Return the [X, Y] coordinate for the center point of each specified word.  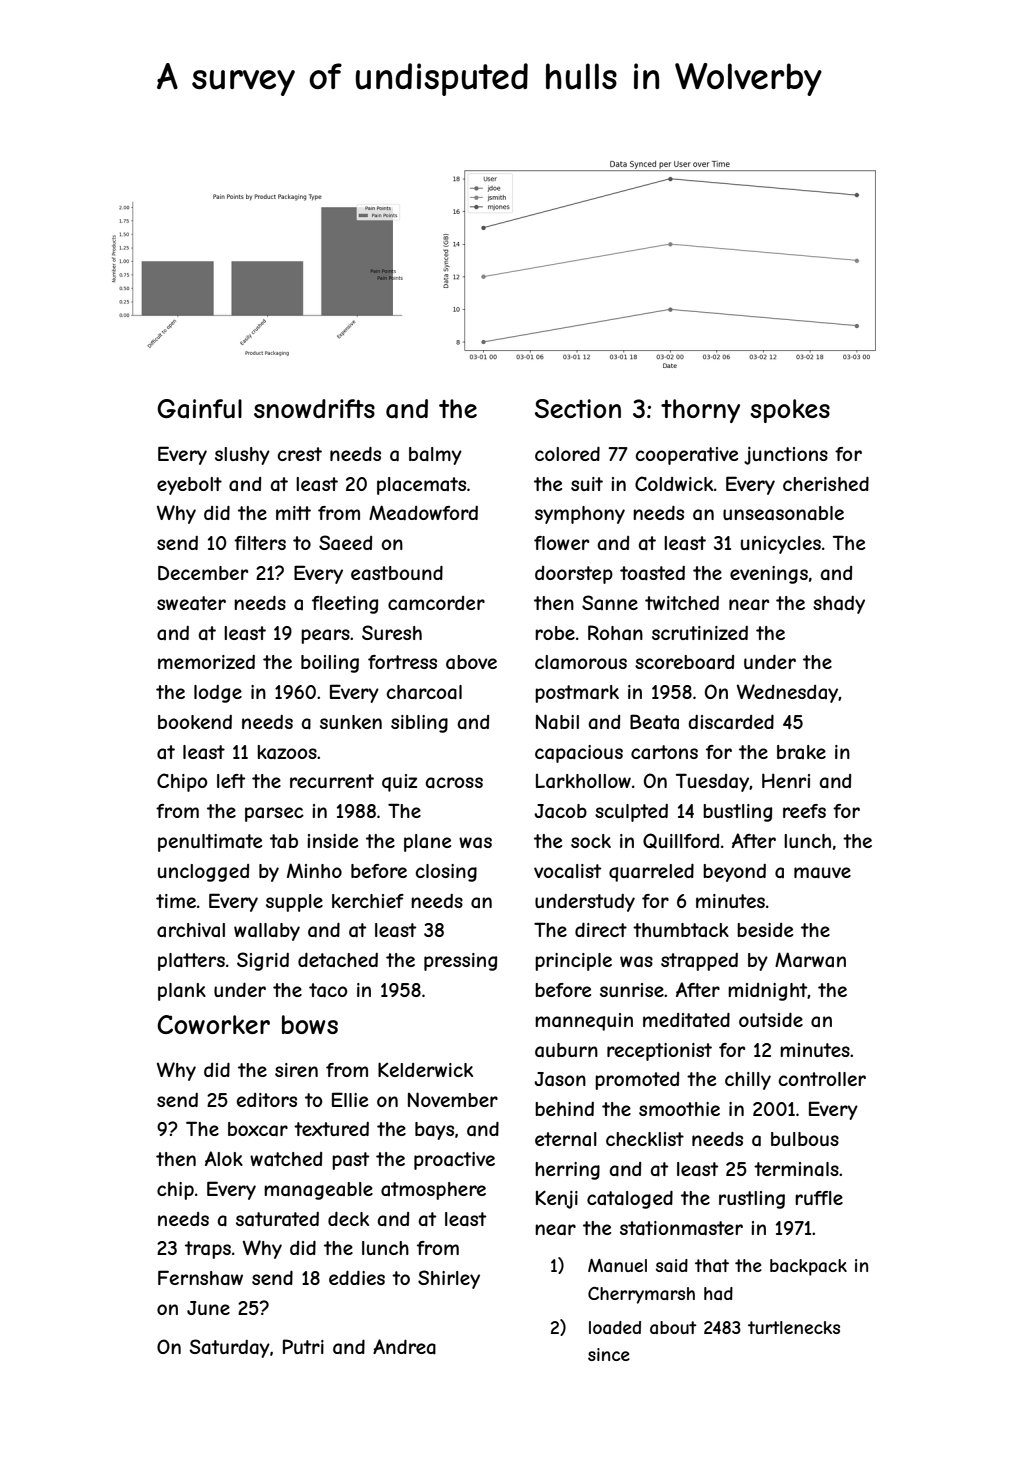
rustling [752, 1200]
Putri [303, 1346]
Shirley [449, 1279]
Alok [224, 1158]
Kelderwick [425, 1069]
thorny [700, 411]
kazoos [287, 752]
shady [839, 605]
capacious [579, 754]
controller [822, 1079]
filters [260, 543]
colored [567, 453]
